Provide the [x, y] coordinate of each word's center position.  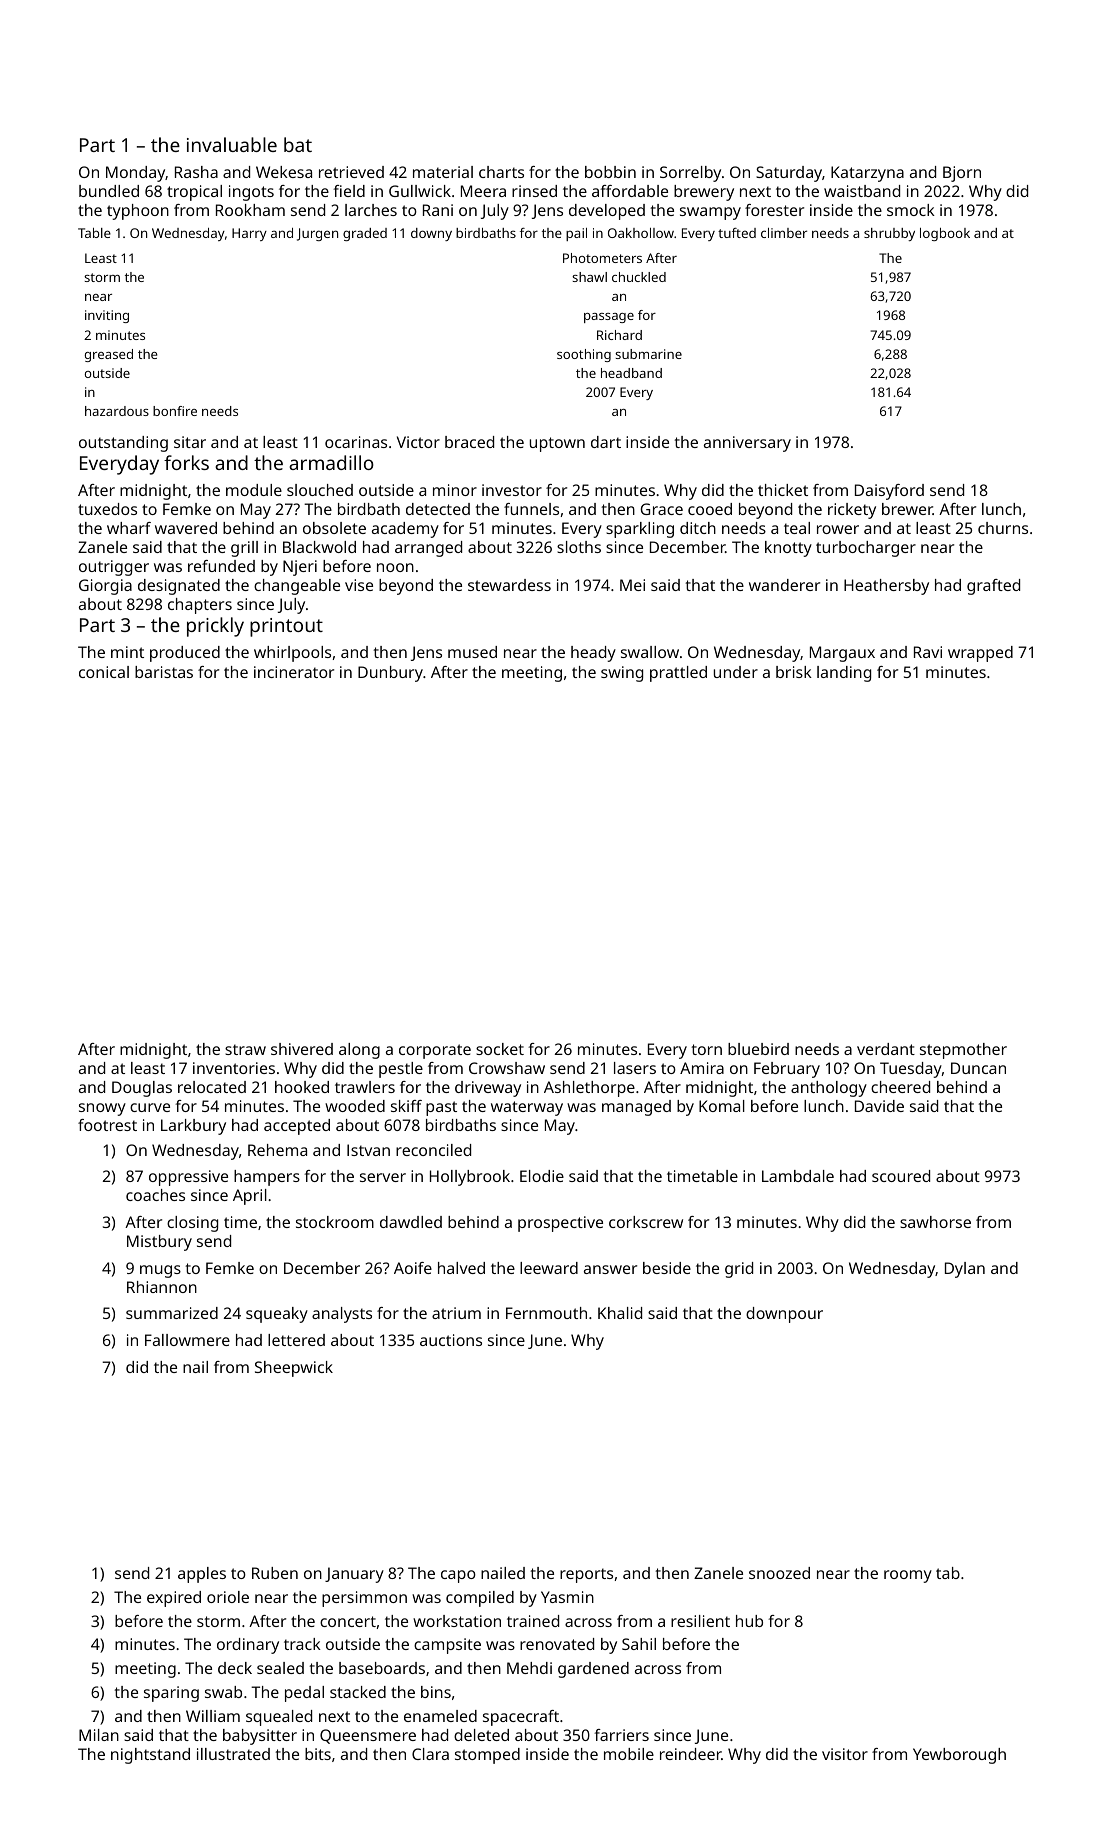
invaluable [232, 144]
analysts [342, 1315]
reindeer [690, 1754]
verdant [886, 1049]
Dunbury [390, 674]
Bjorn [962, 174]
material [443, 172]
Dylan [965, 1270]
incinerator [294, 672]
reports [586, 1575]
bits [318, 1754]
